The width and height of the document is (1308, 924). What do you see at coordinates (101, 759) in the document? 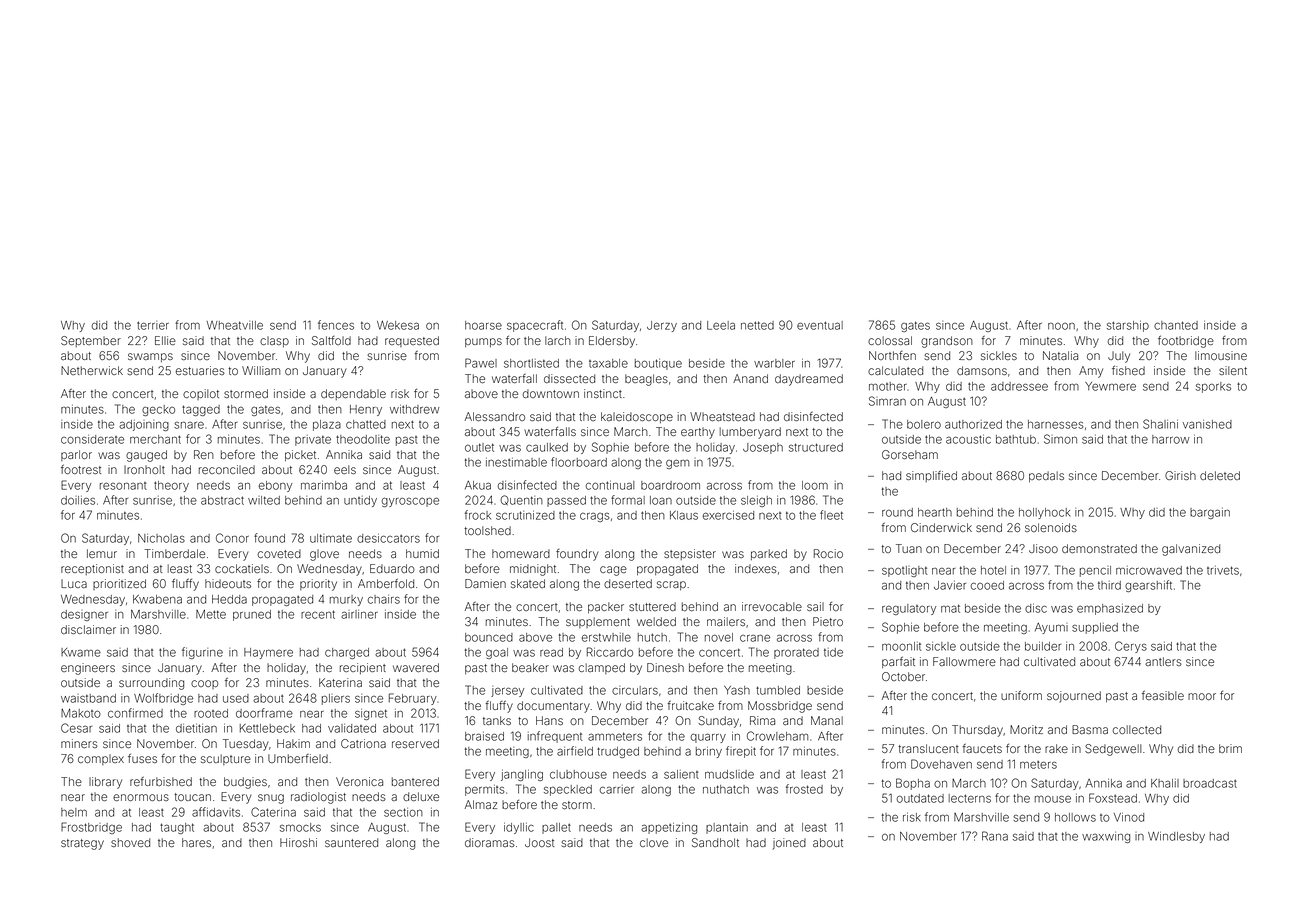
I see `complex` at bounding box center [101, 759].
